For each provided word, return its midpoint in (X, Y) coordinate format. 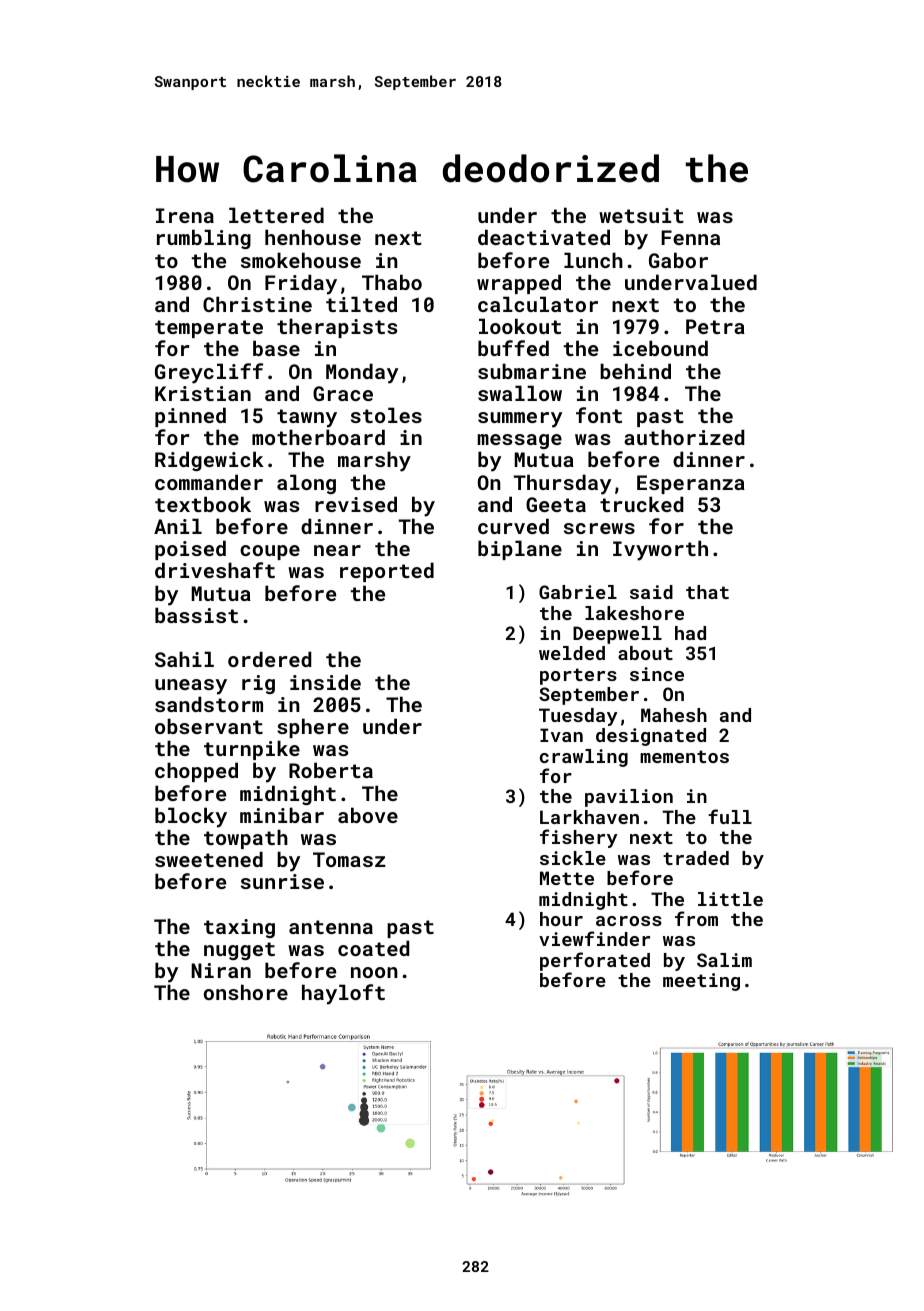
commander (209, 482)
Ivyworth (660, 550)
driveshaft (215, 570)
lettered (276, 215)
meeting (701, 982)
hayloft (343, 994)
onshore (246, 992)
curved (513, 526)
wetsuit (641, 215)
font (599, 415)
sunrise (282, 881)
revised (356, 504)
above (368, 815)
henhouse (313, 237)
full (730, 816)
